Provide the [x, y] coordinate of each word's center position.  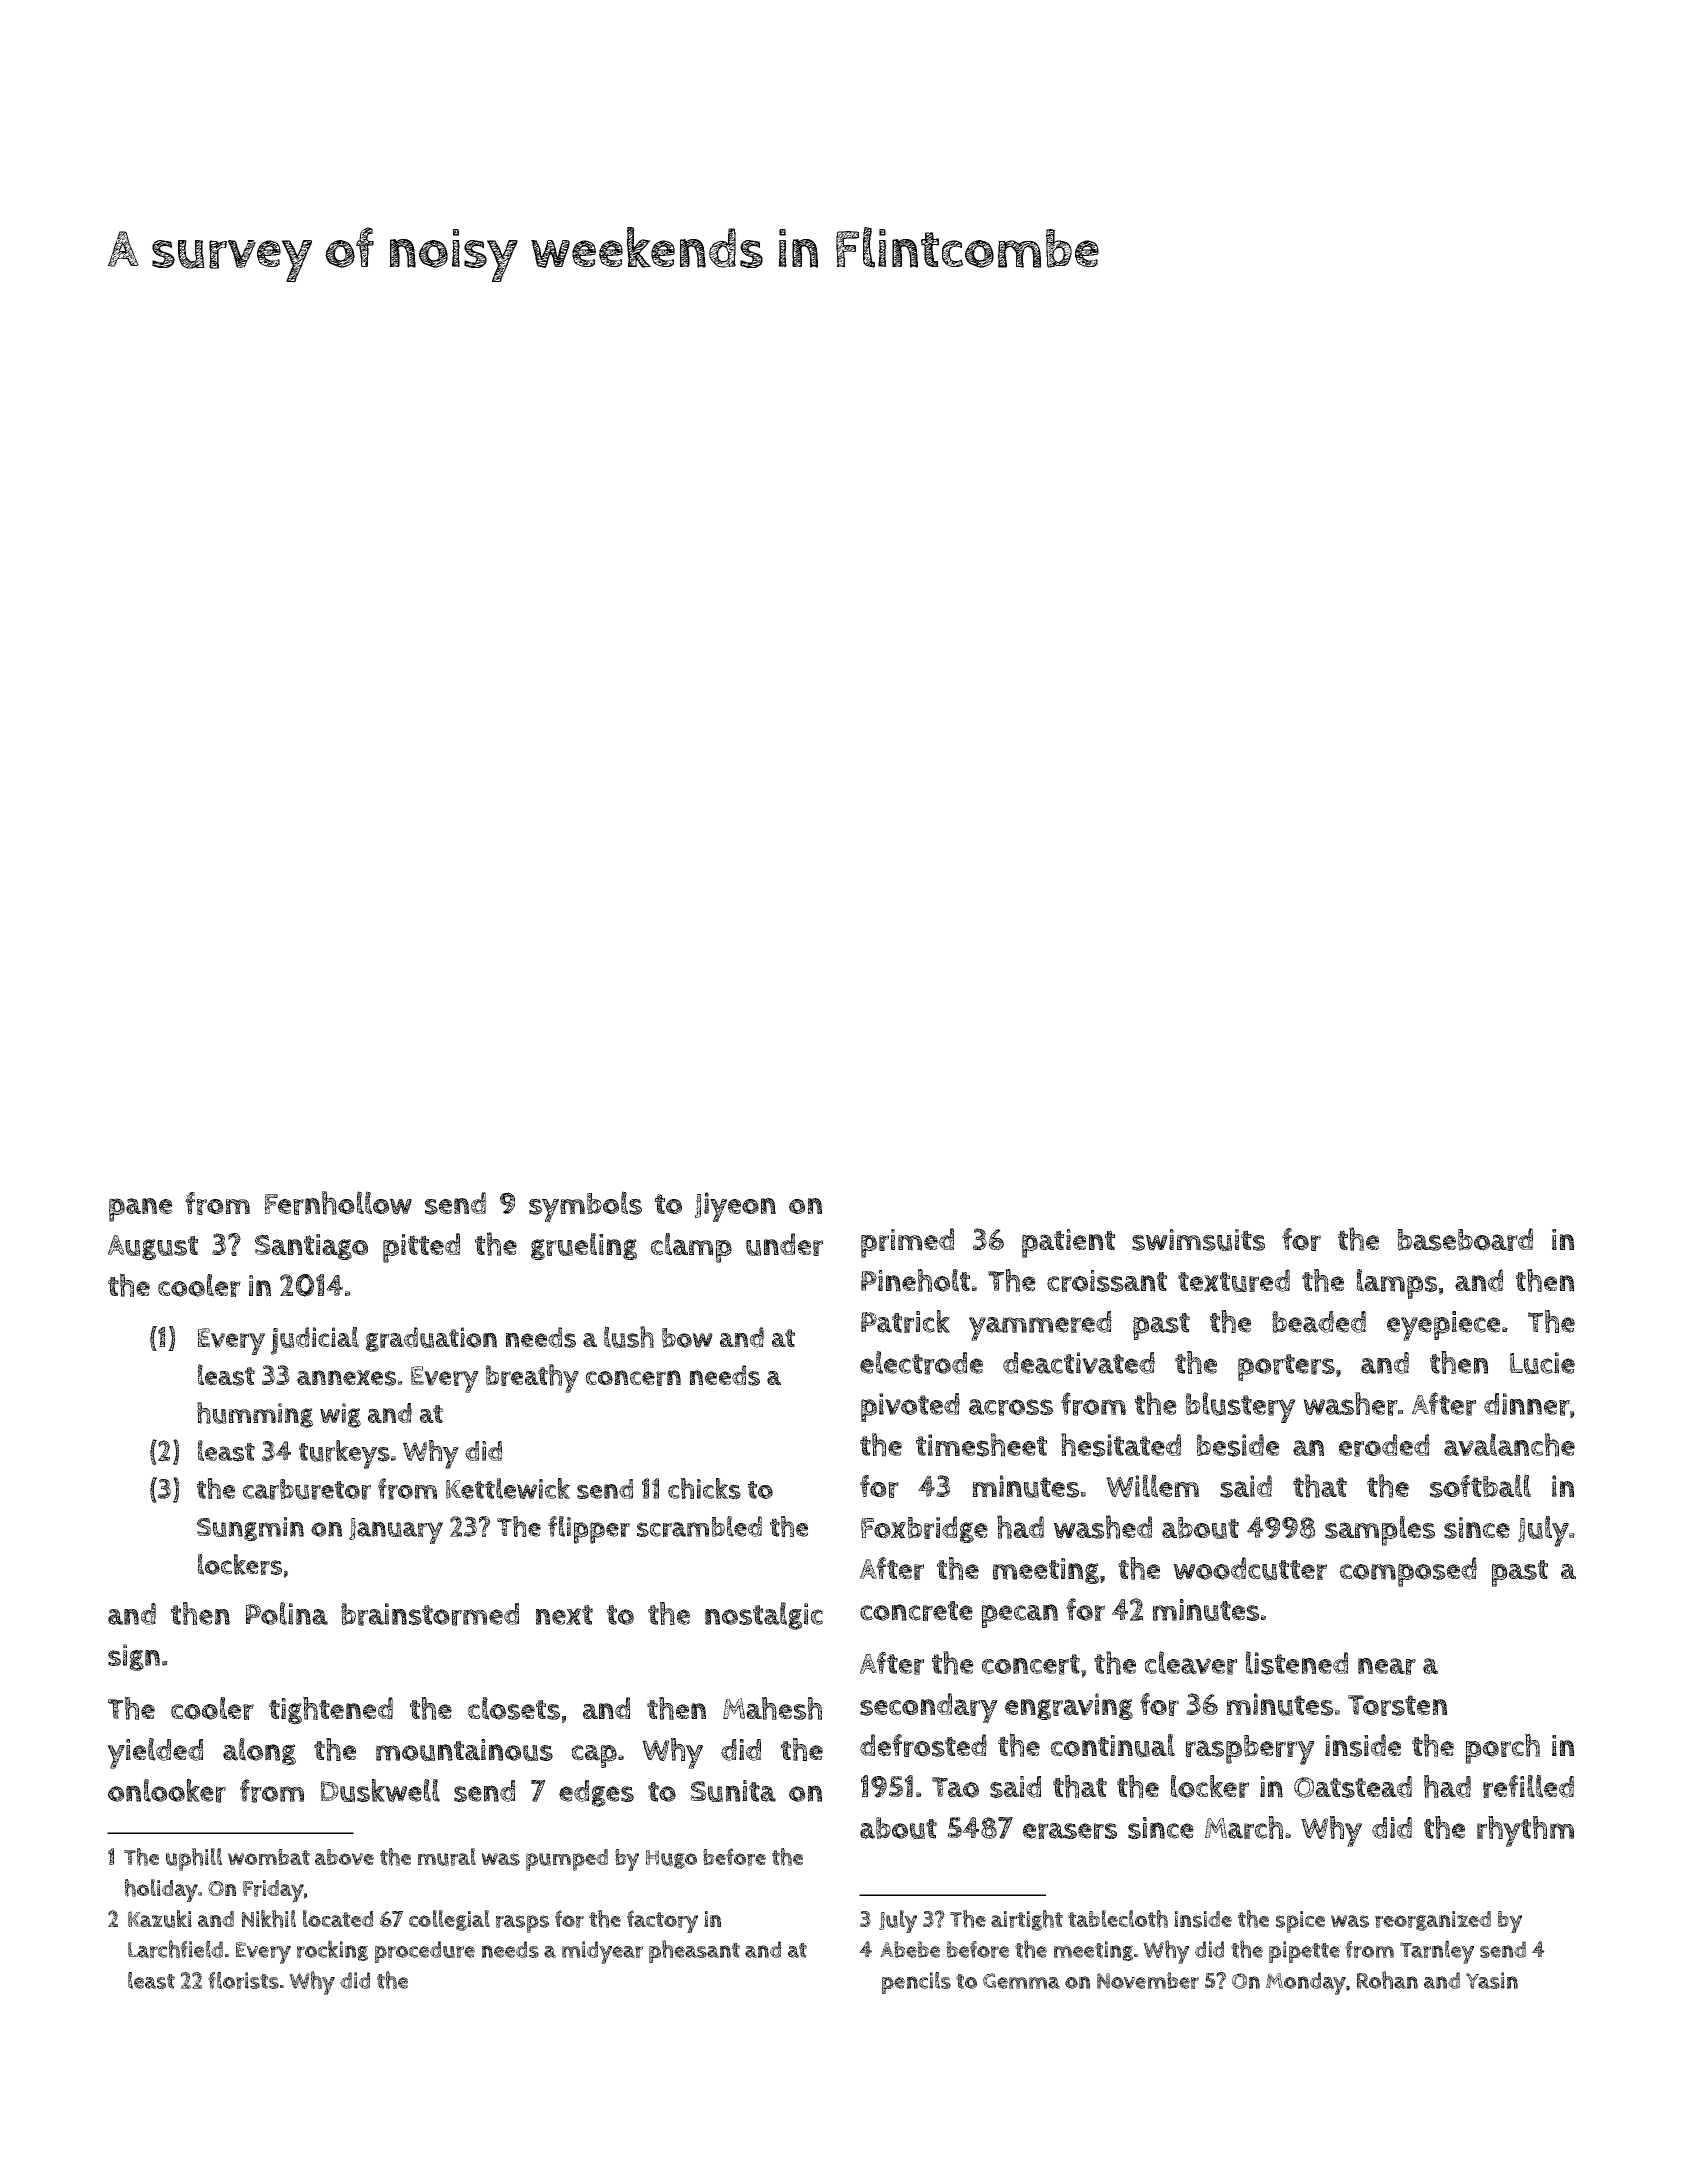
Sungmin [250, 1529]
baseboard [1465, 1239]
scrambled [699, 1526]
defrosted [923, 1745]
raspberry [1250, 1750]
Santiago [311, 1247]
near [1387, 1666]
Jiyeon [735, 1207]
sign [134, 1657]
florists [243, 1980]
